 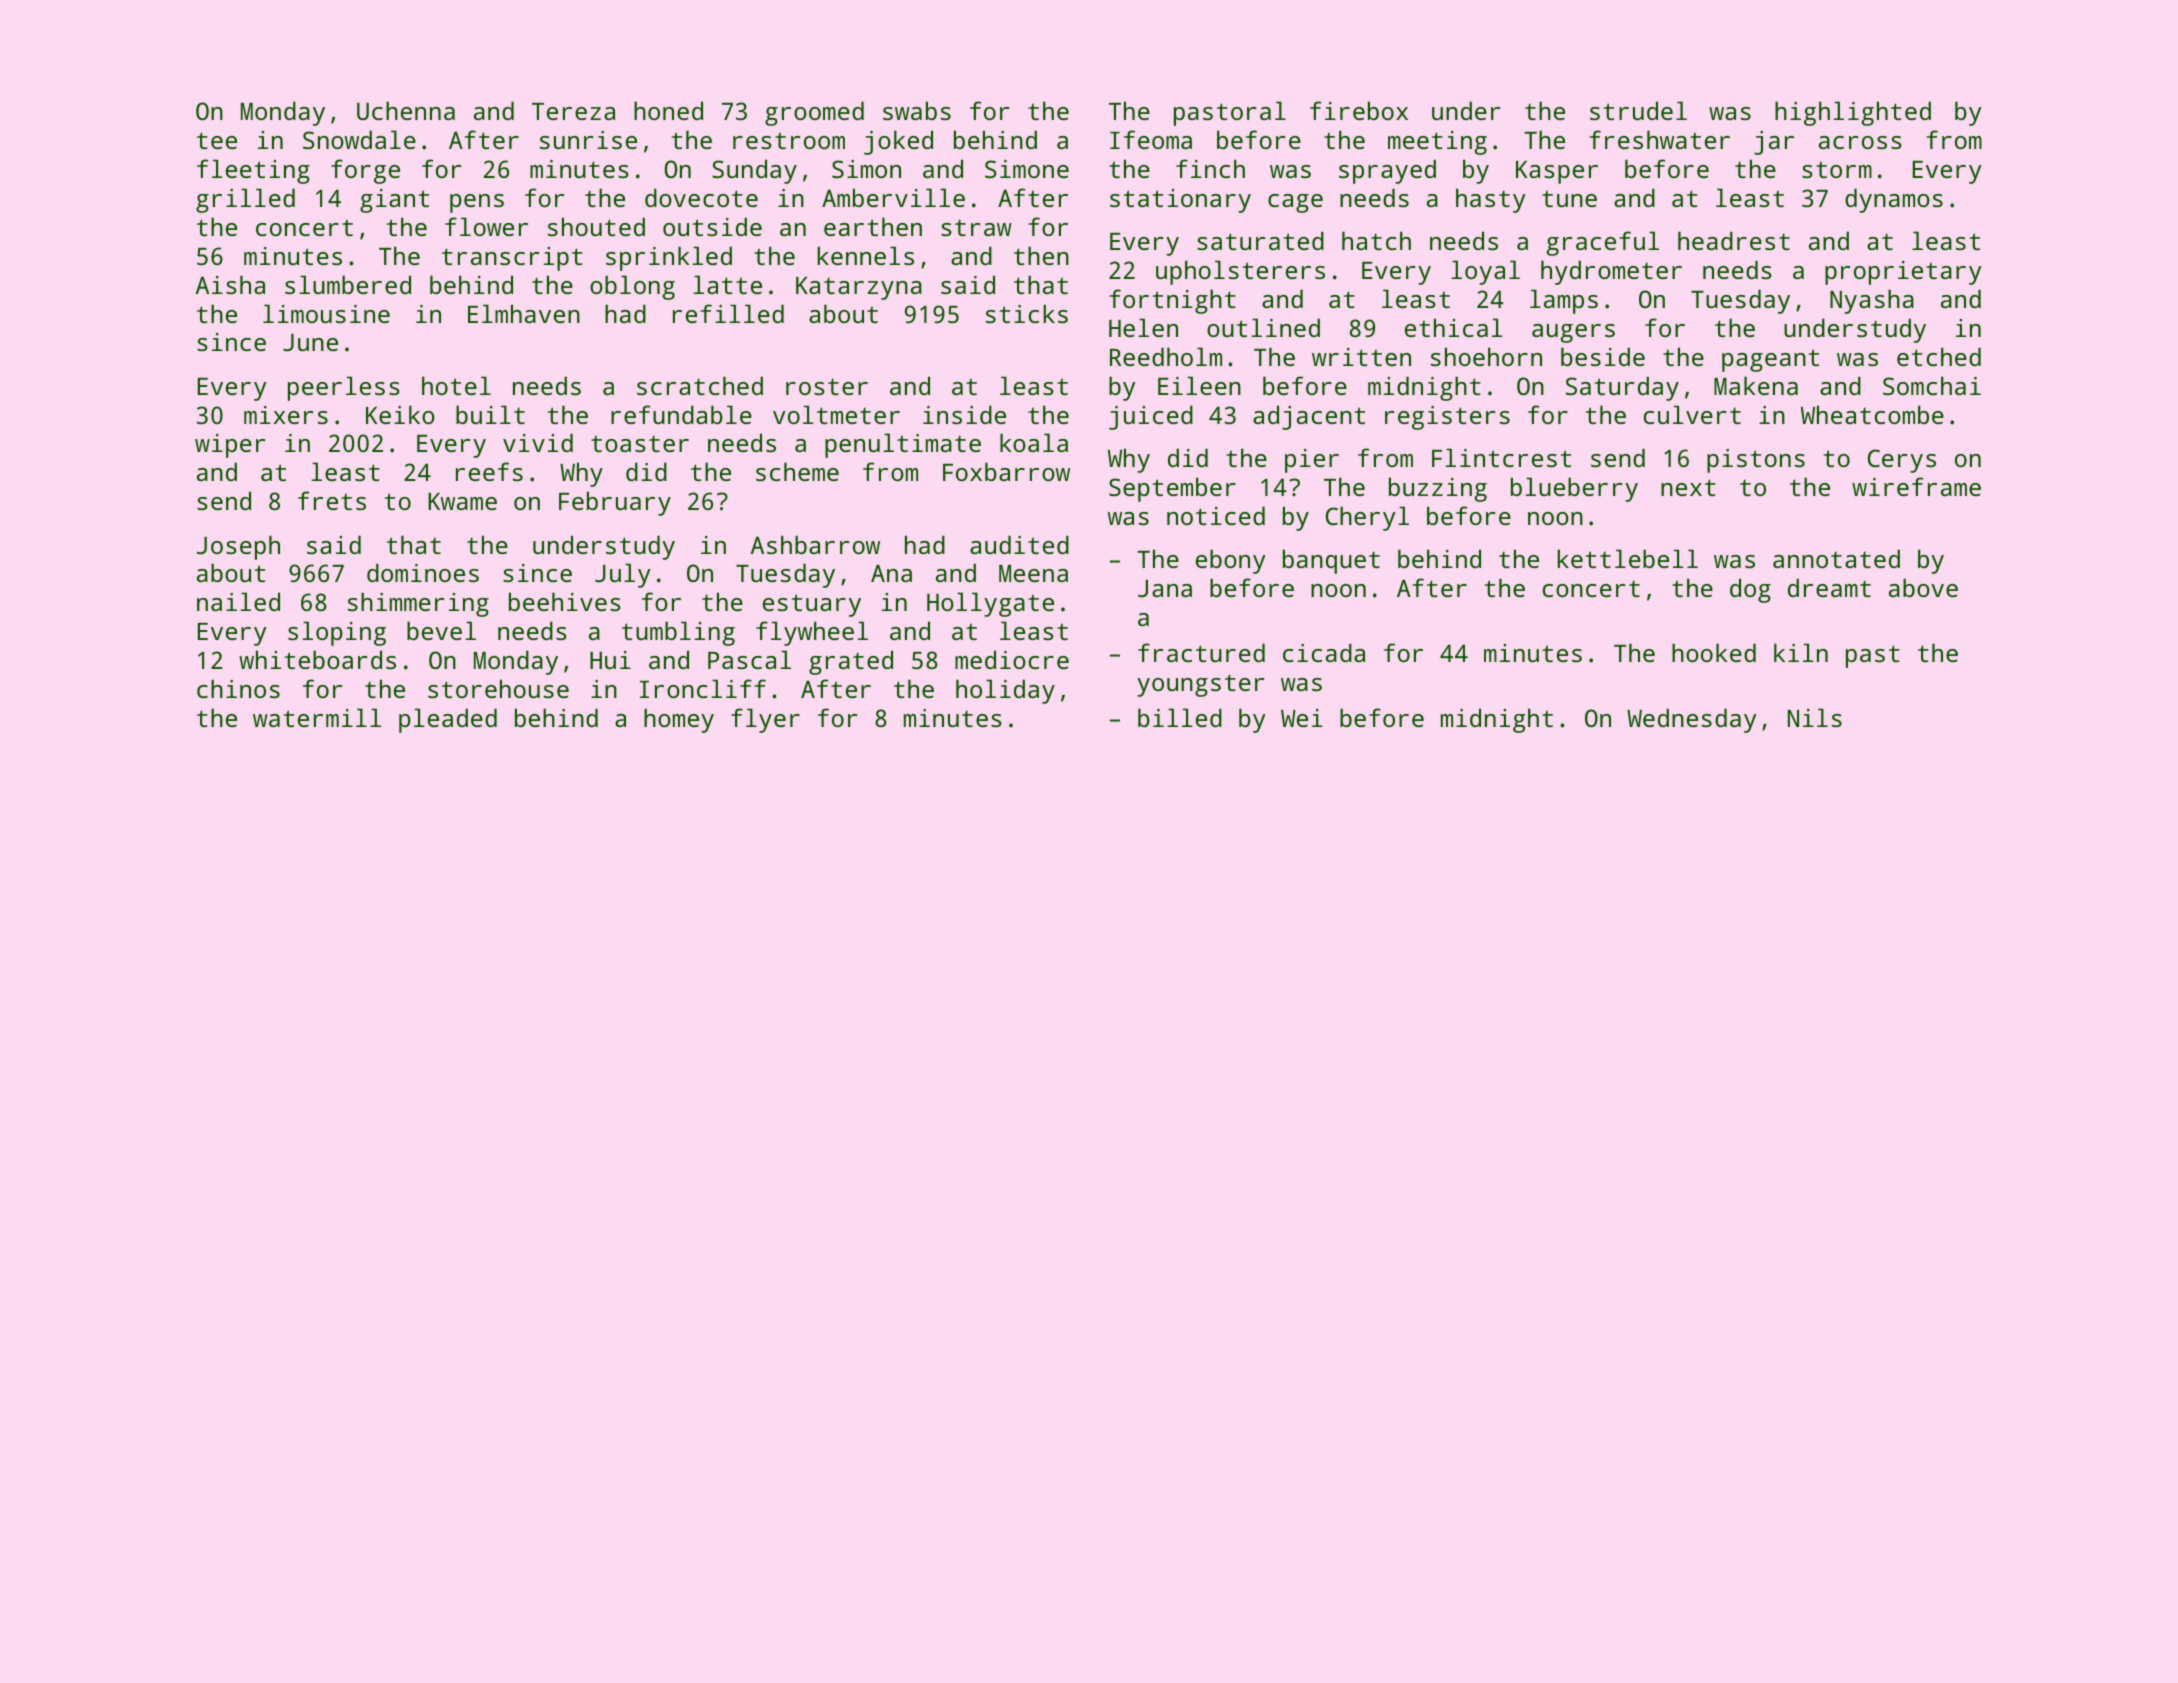 I want to click on Uchenna, so click(x=406, y=110).
